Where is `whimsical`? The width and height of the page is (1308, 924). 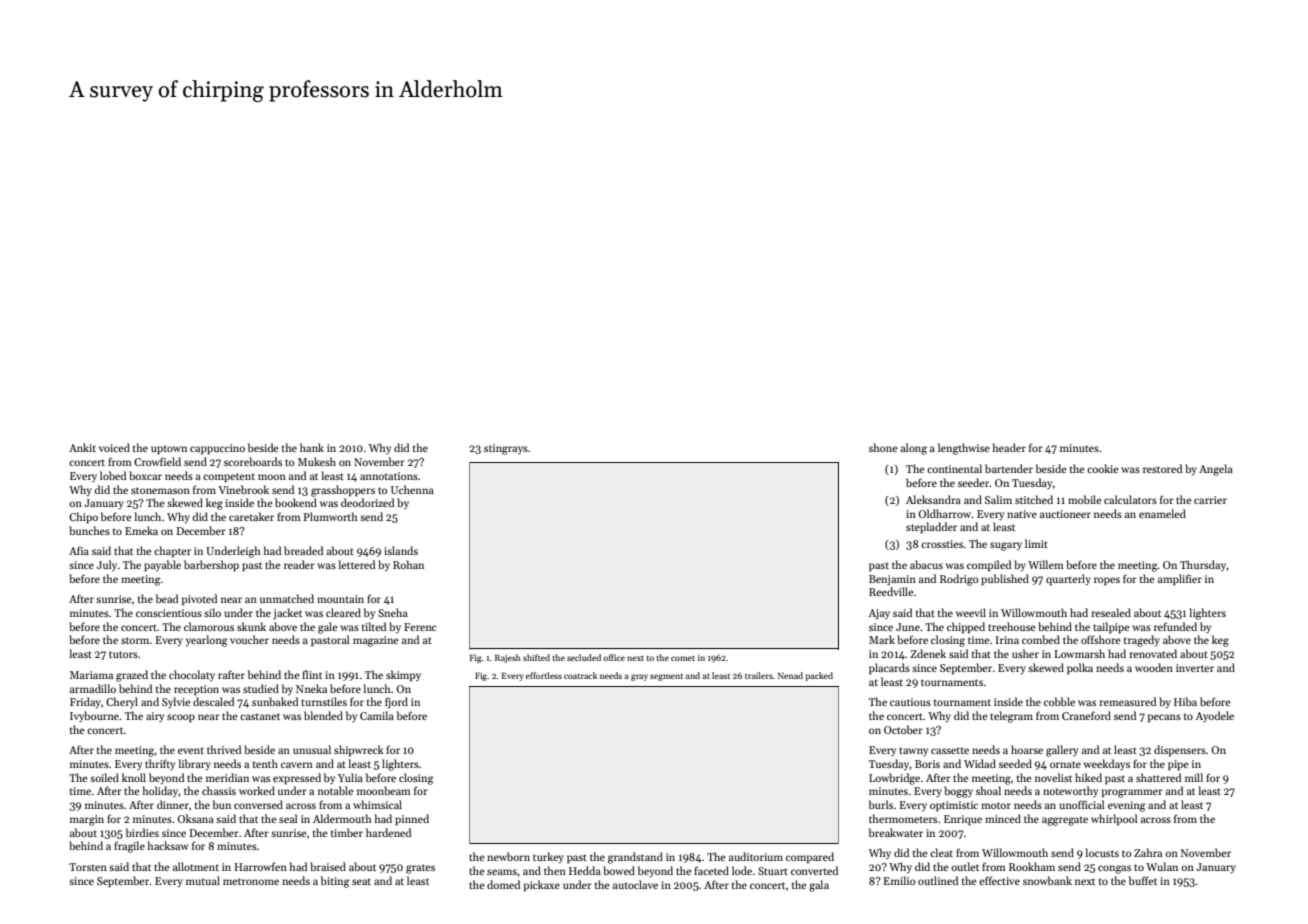
whimsical is located at coordinates (377, 804).
